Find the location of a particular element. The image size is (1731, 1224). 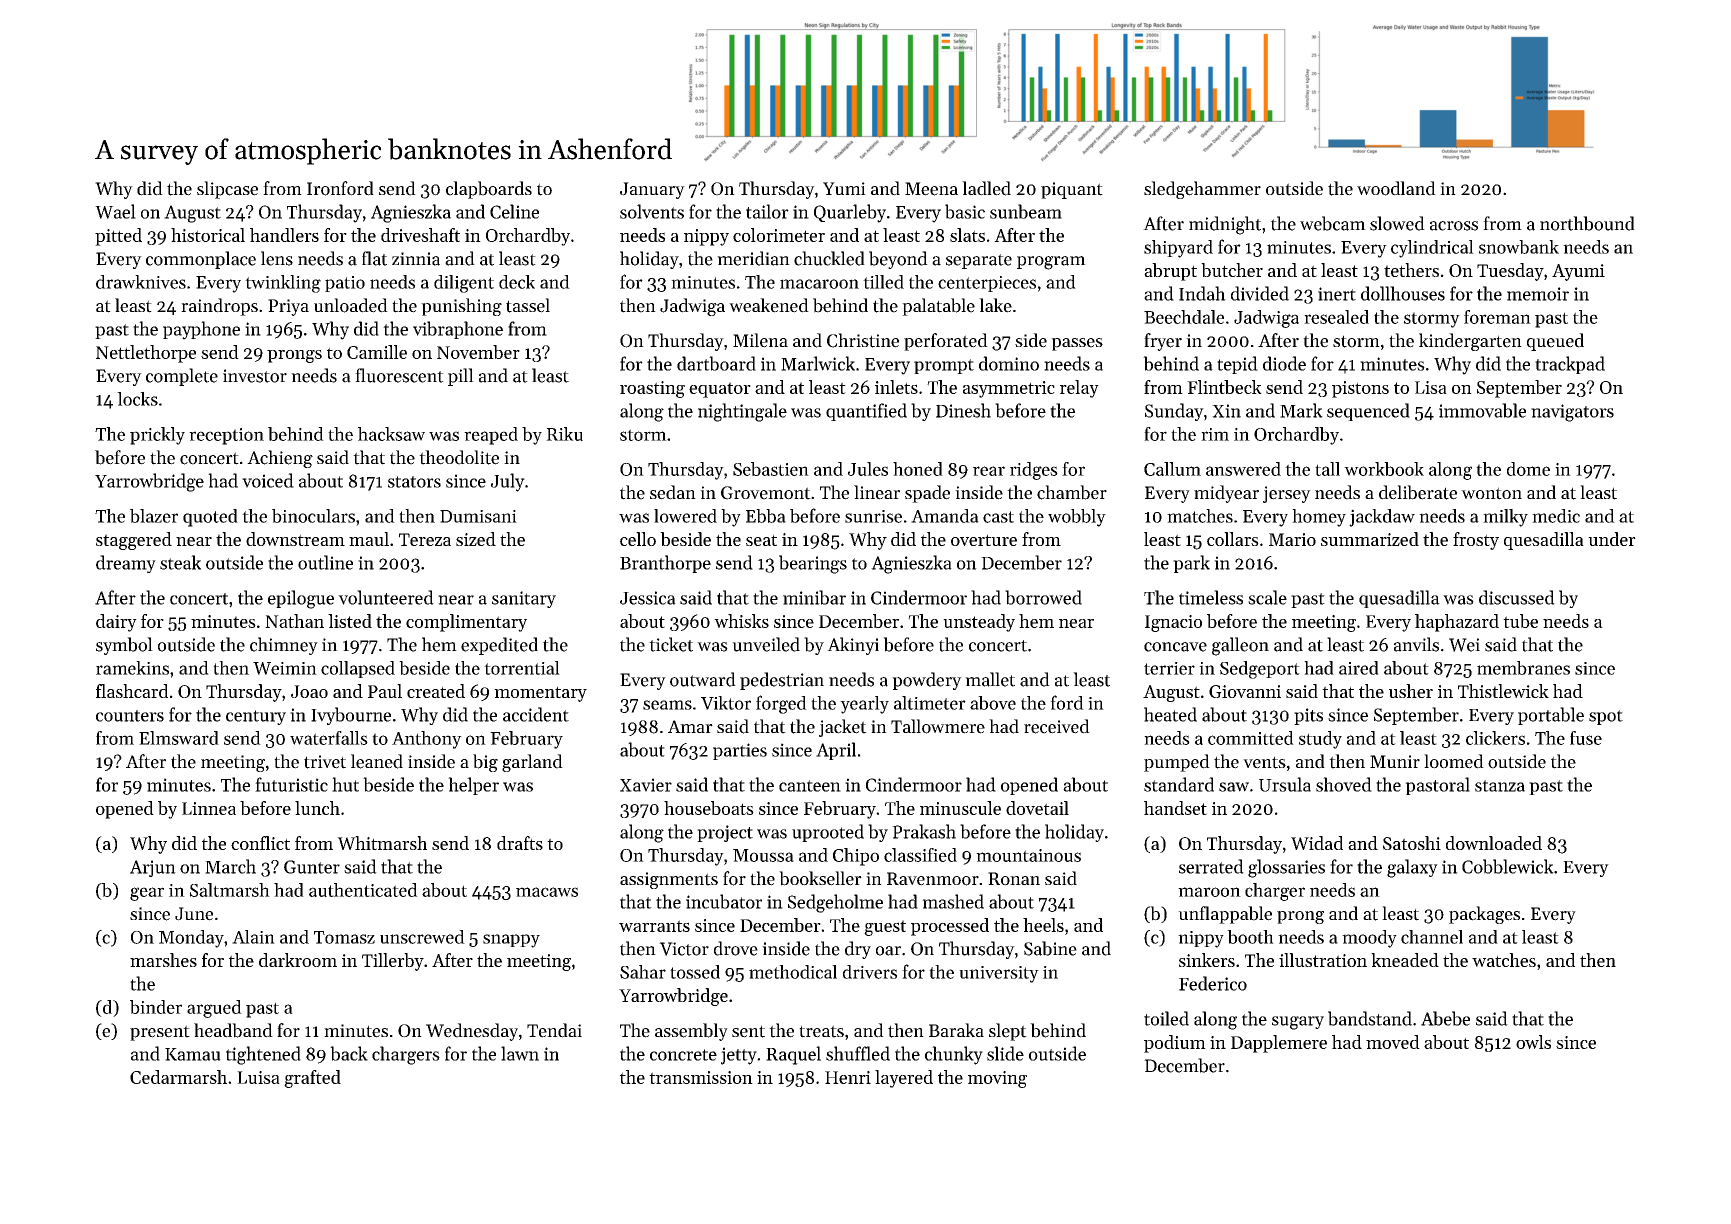

Cedarmarsh is located at coordinates (178, 1077).
